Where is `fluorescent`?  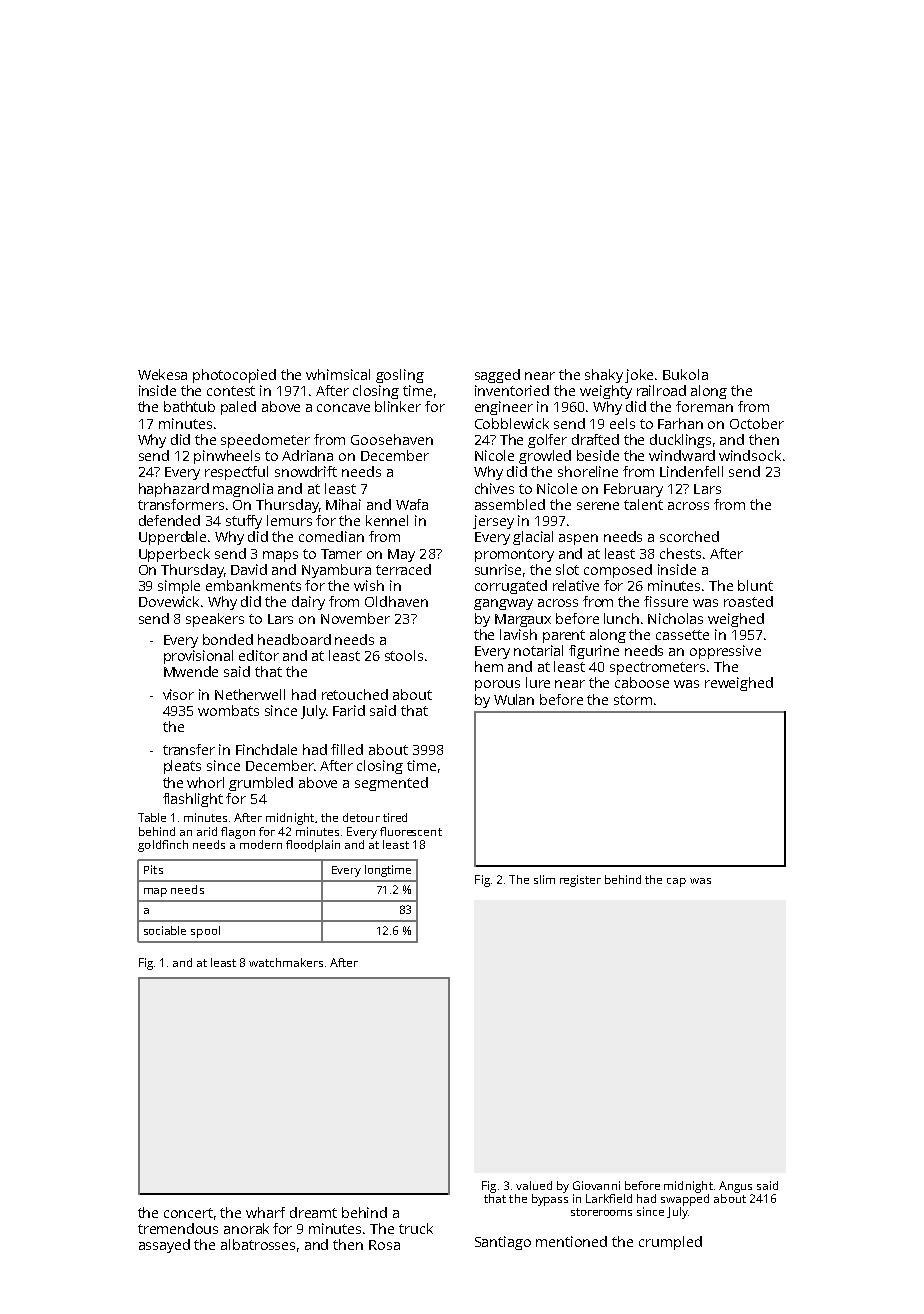 fluorescent is located at coordinates (411, 831).
